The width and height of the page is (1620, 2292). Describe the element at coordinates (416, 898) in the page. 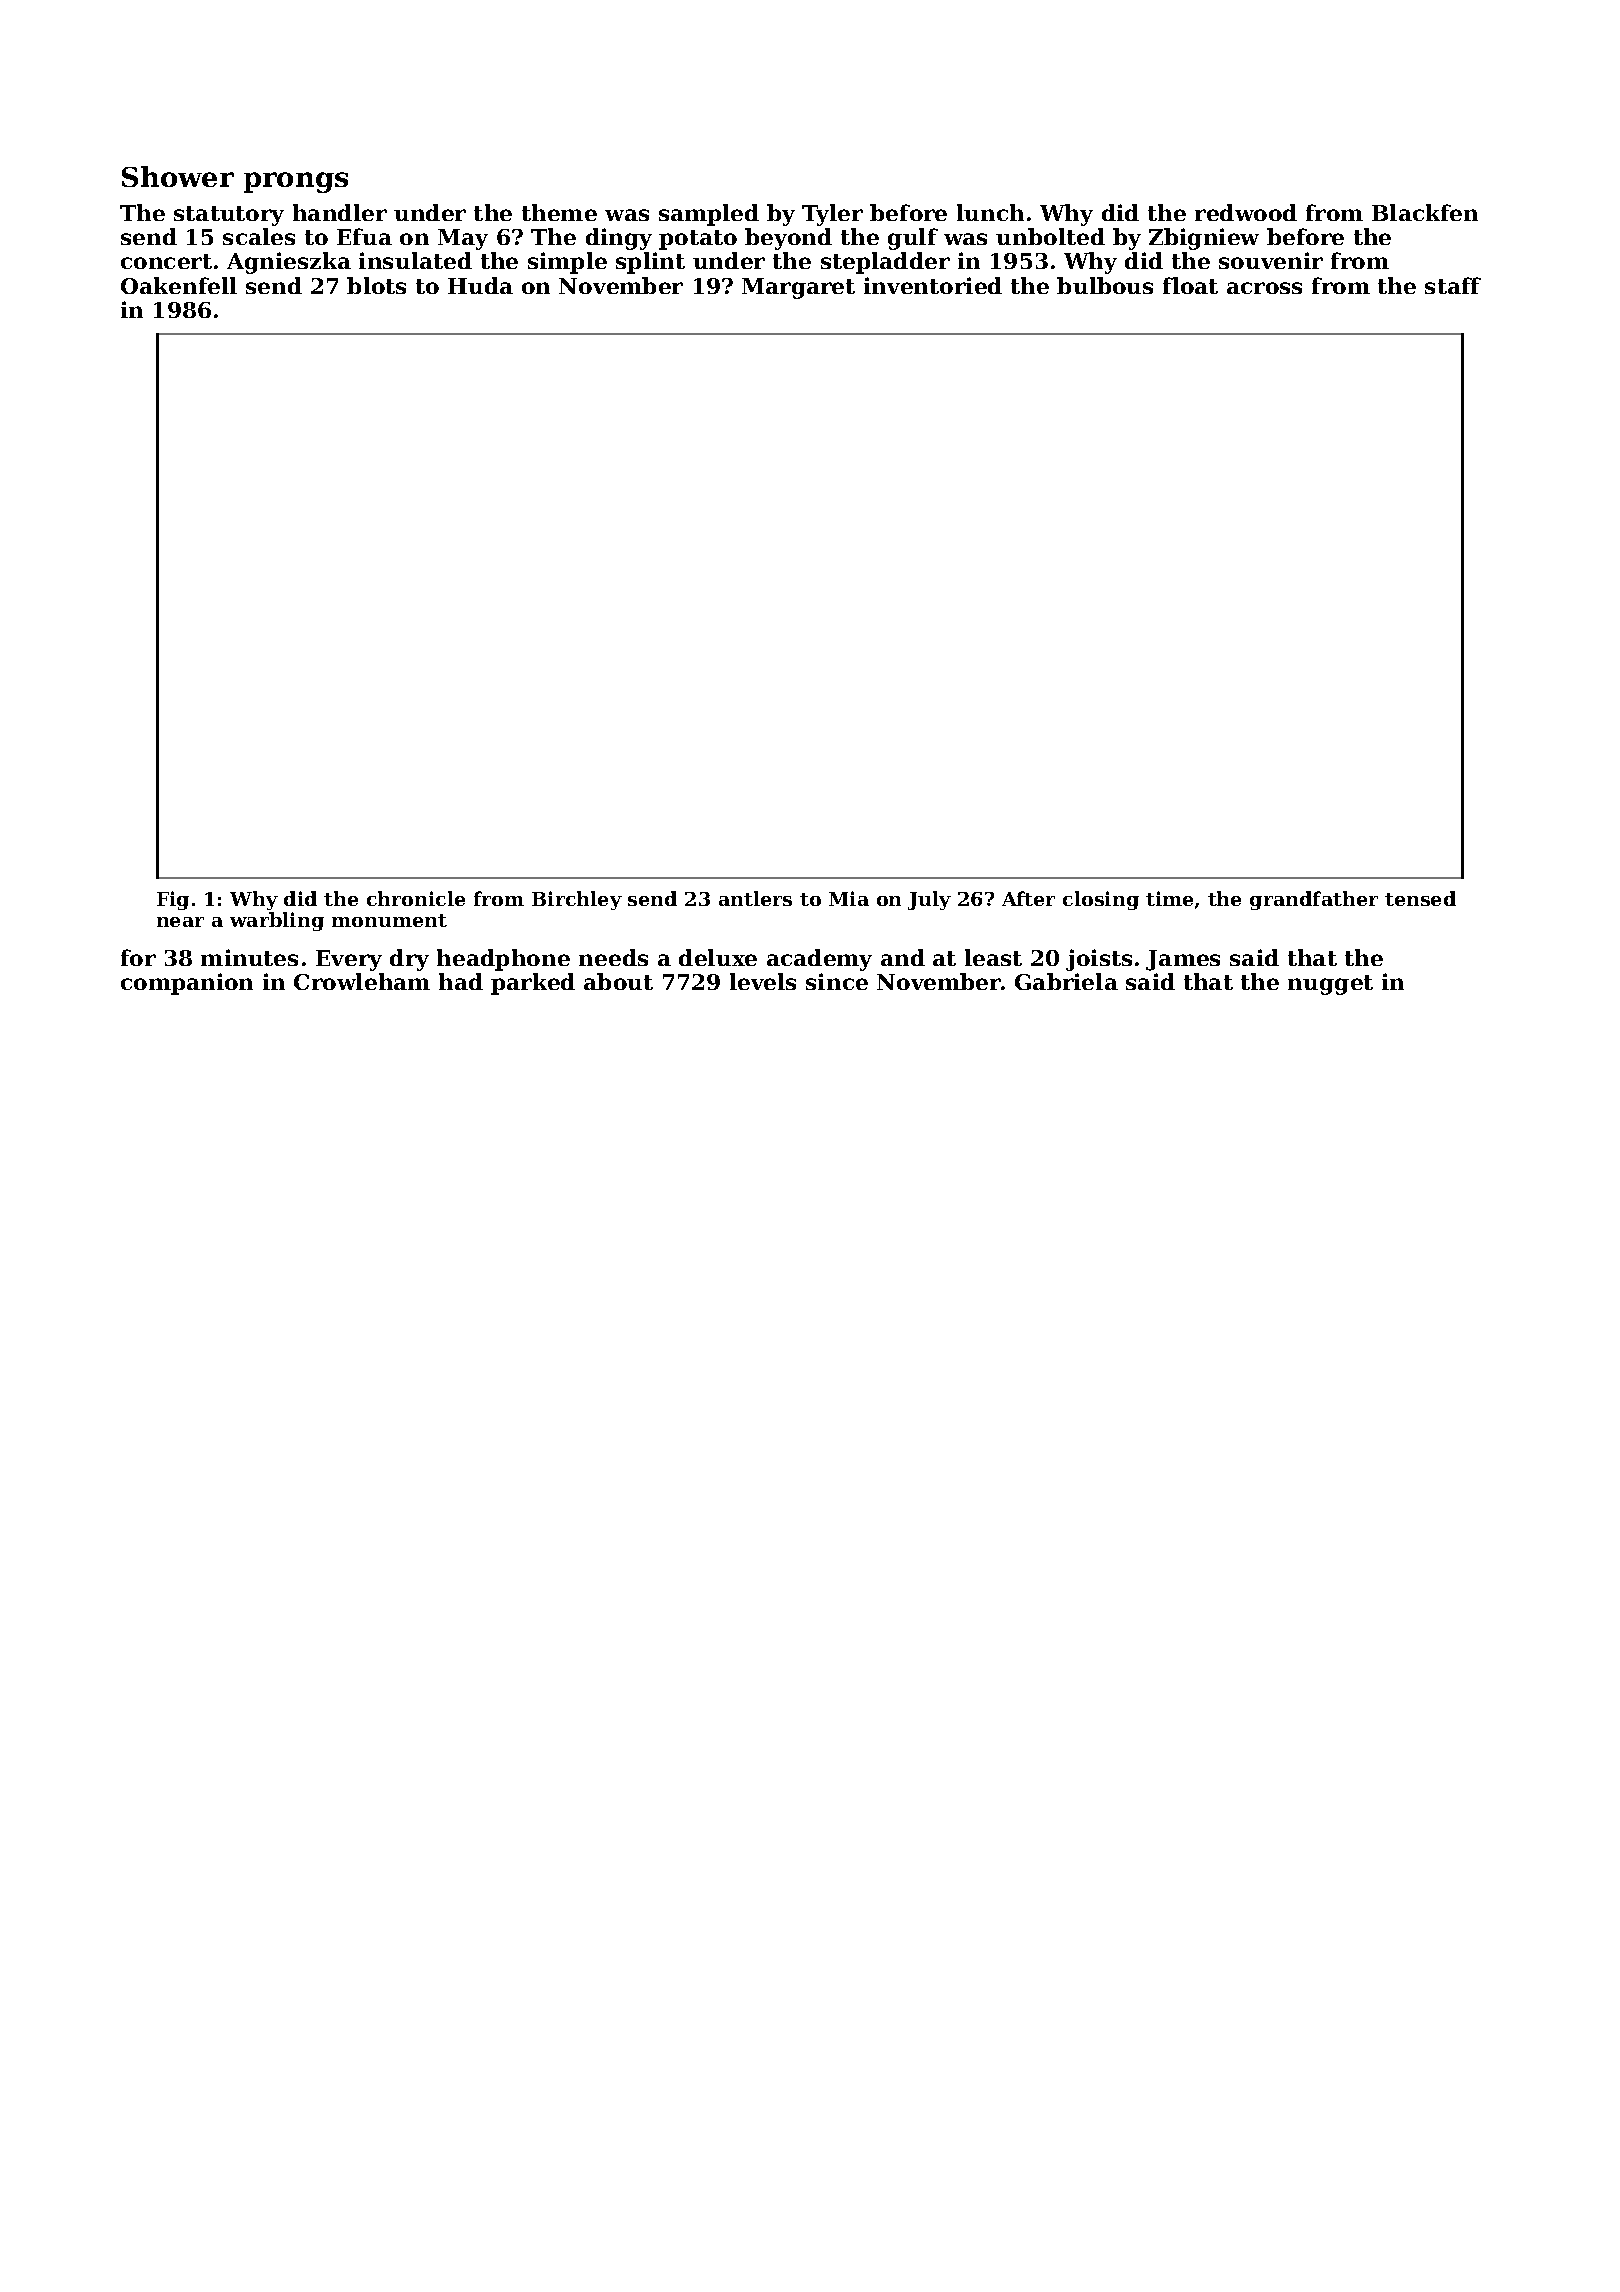

I see `chronicle` at that location.
